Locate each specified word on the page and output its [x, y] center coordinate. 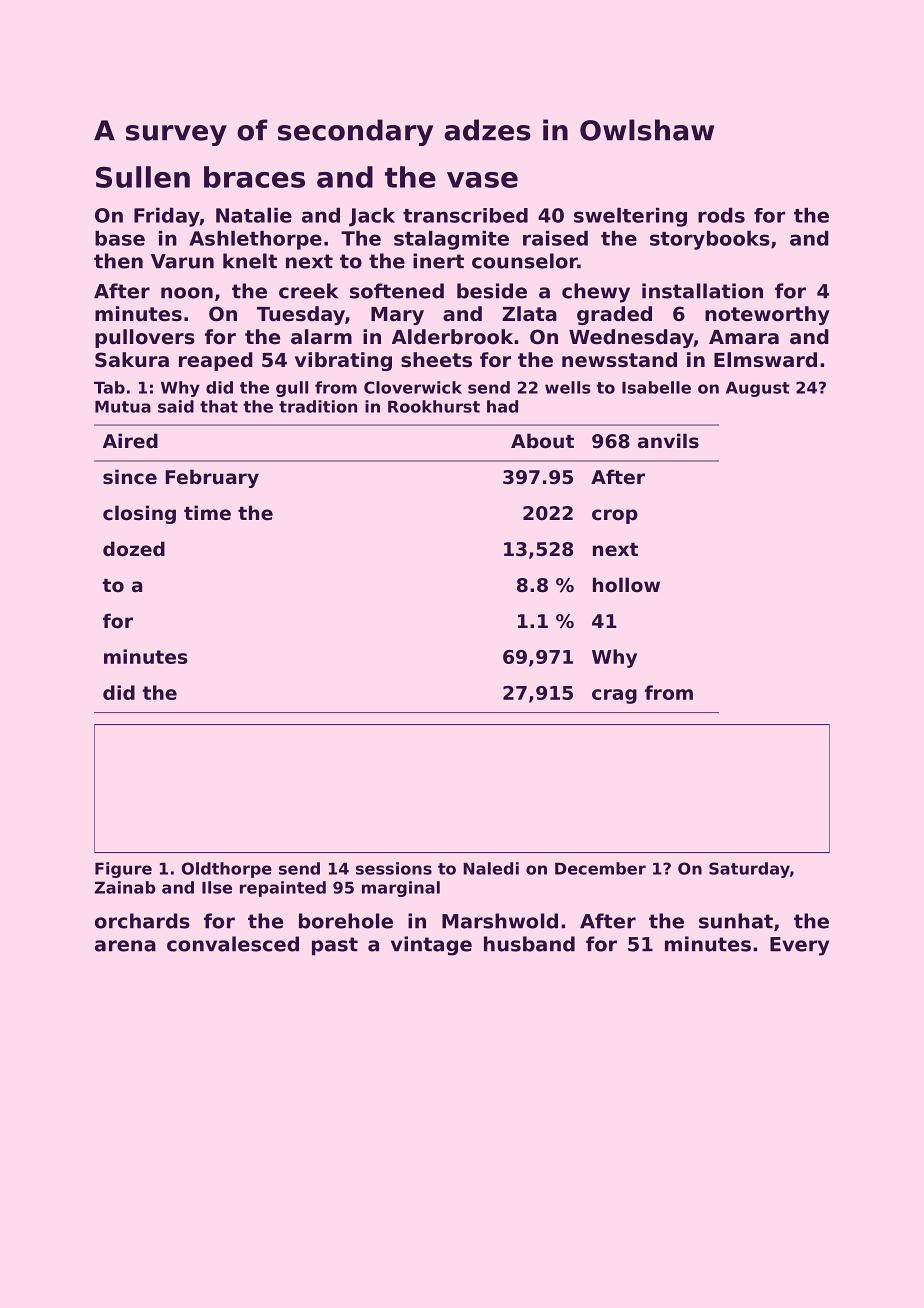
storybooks [710, 240]
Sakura [132, 359]
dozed [134, 548]
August [758, 389]
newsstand [619, 360]
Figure [123, 870]
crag [614, 696]
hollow [626, 584]
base [120, 238]
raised [555, 238]
